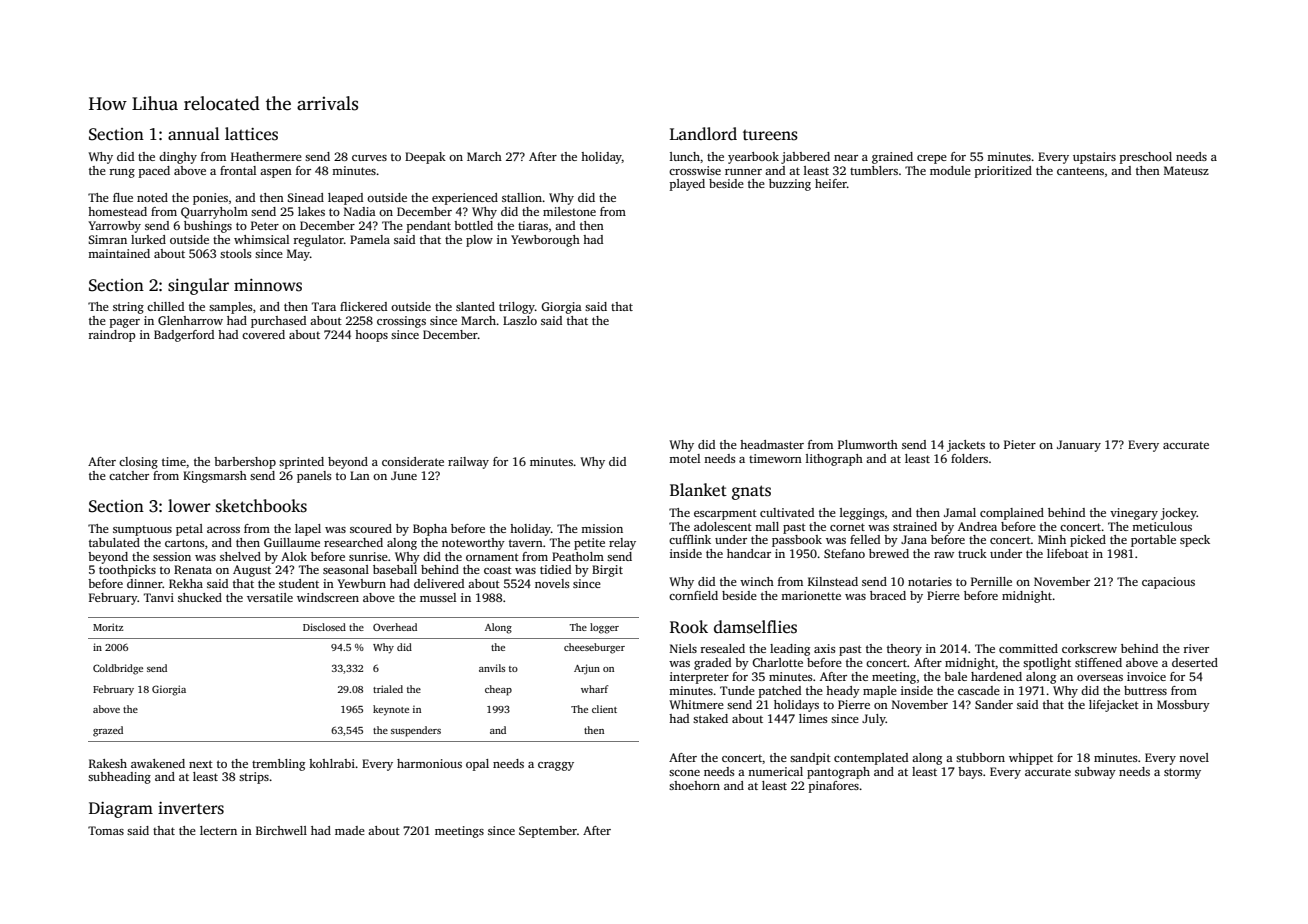  I want to click on stormy, so click(1182, 773).
